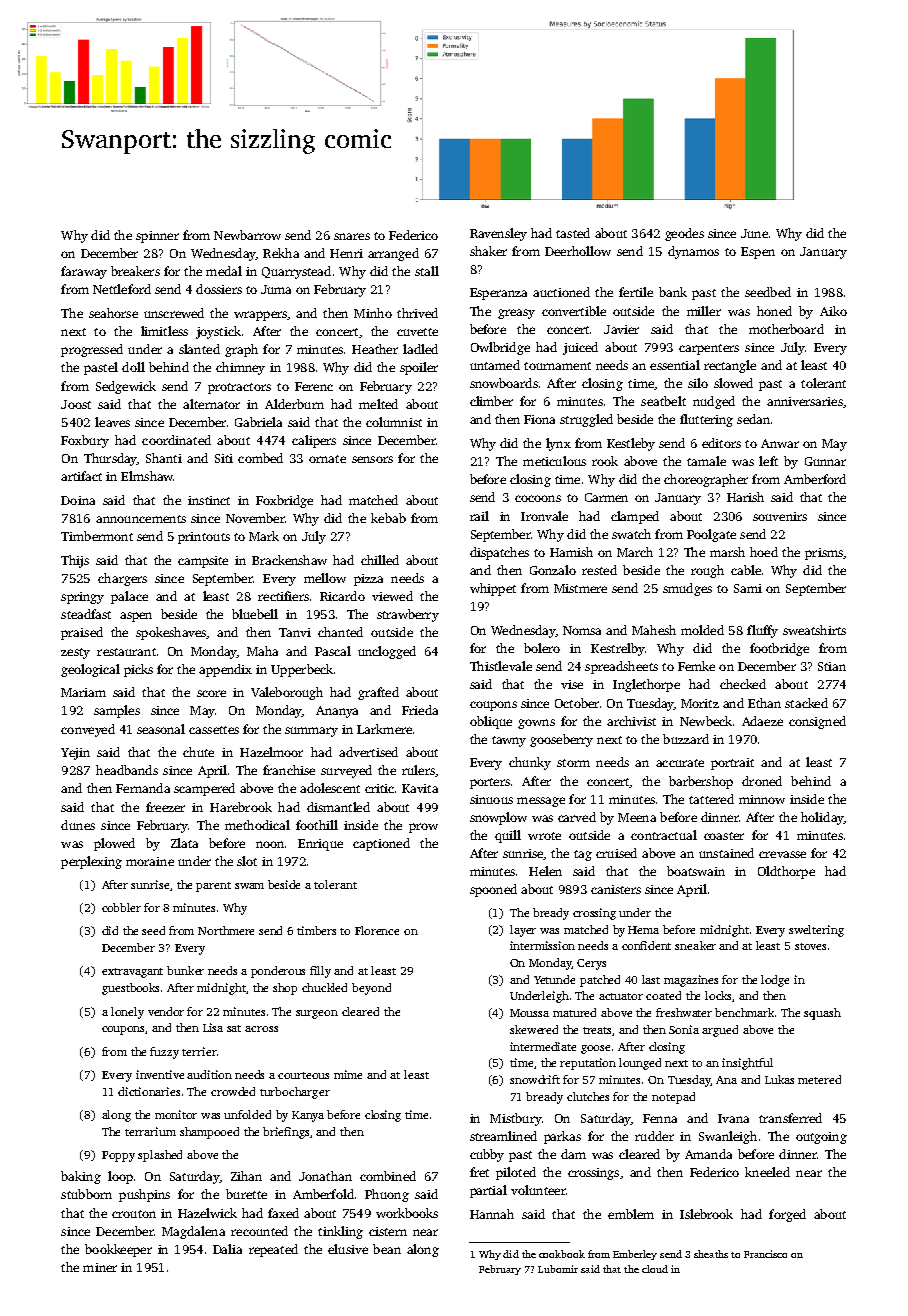 This screenshot has width=908, height=1316. What do you see at coordinates (394, 422) in the screenshot?
I see `columnist` at bounding box center [394, 422].
